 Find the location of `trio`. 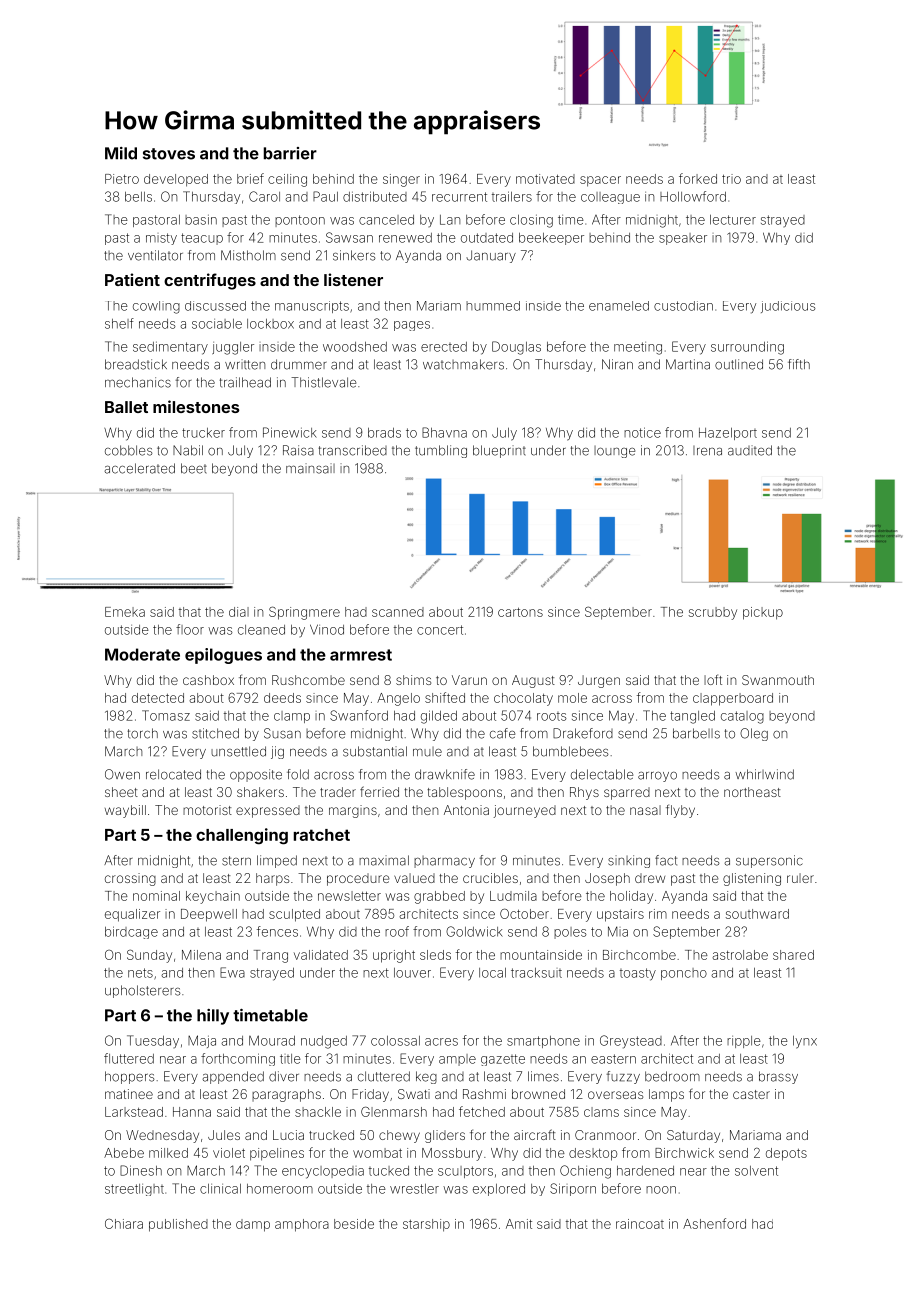

trio is located at coordinates (731, 179).
